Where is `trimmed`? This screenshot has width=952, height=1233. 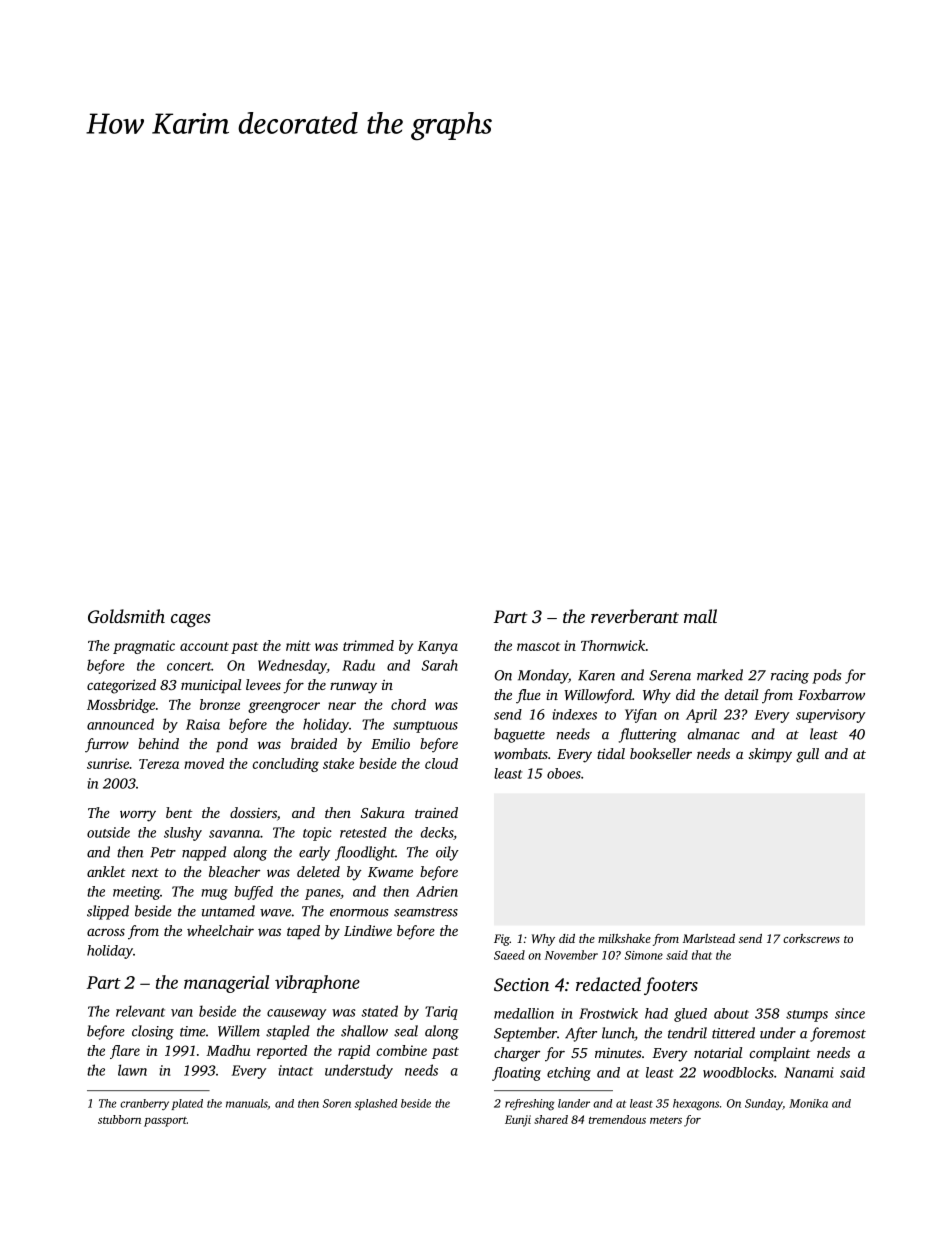
trimmed is located at coordinates (368, 645).
